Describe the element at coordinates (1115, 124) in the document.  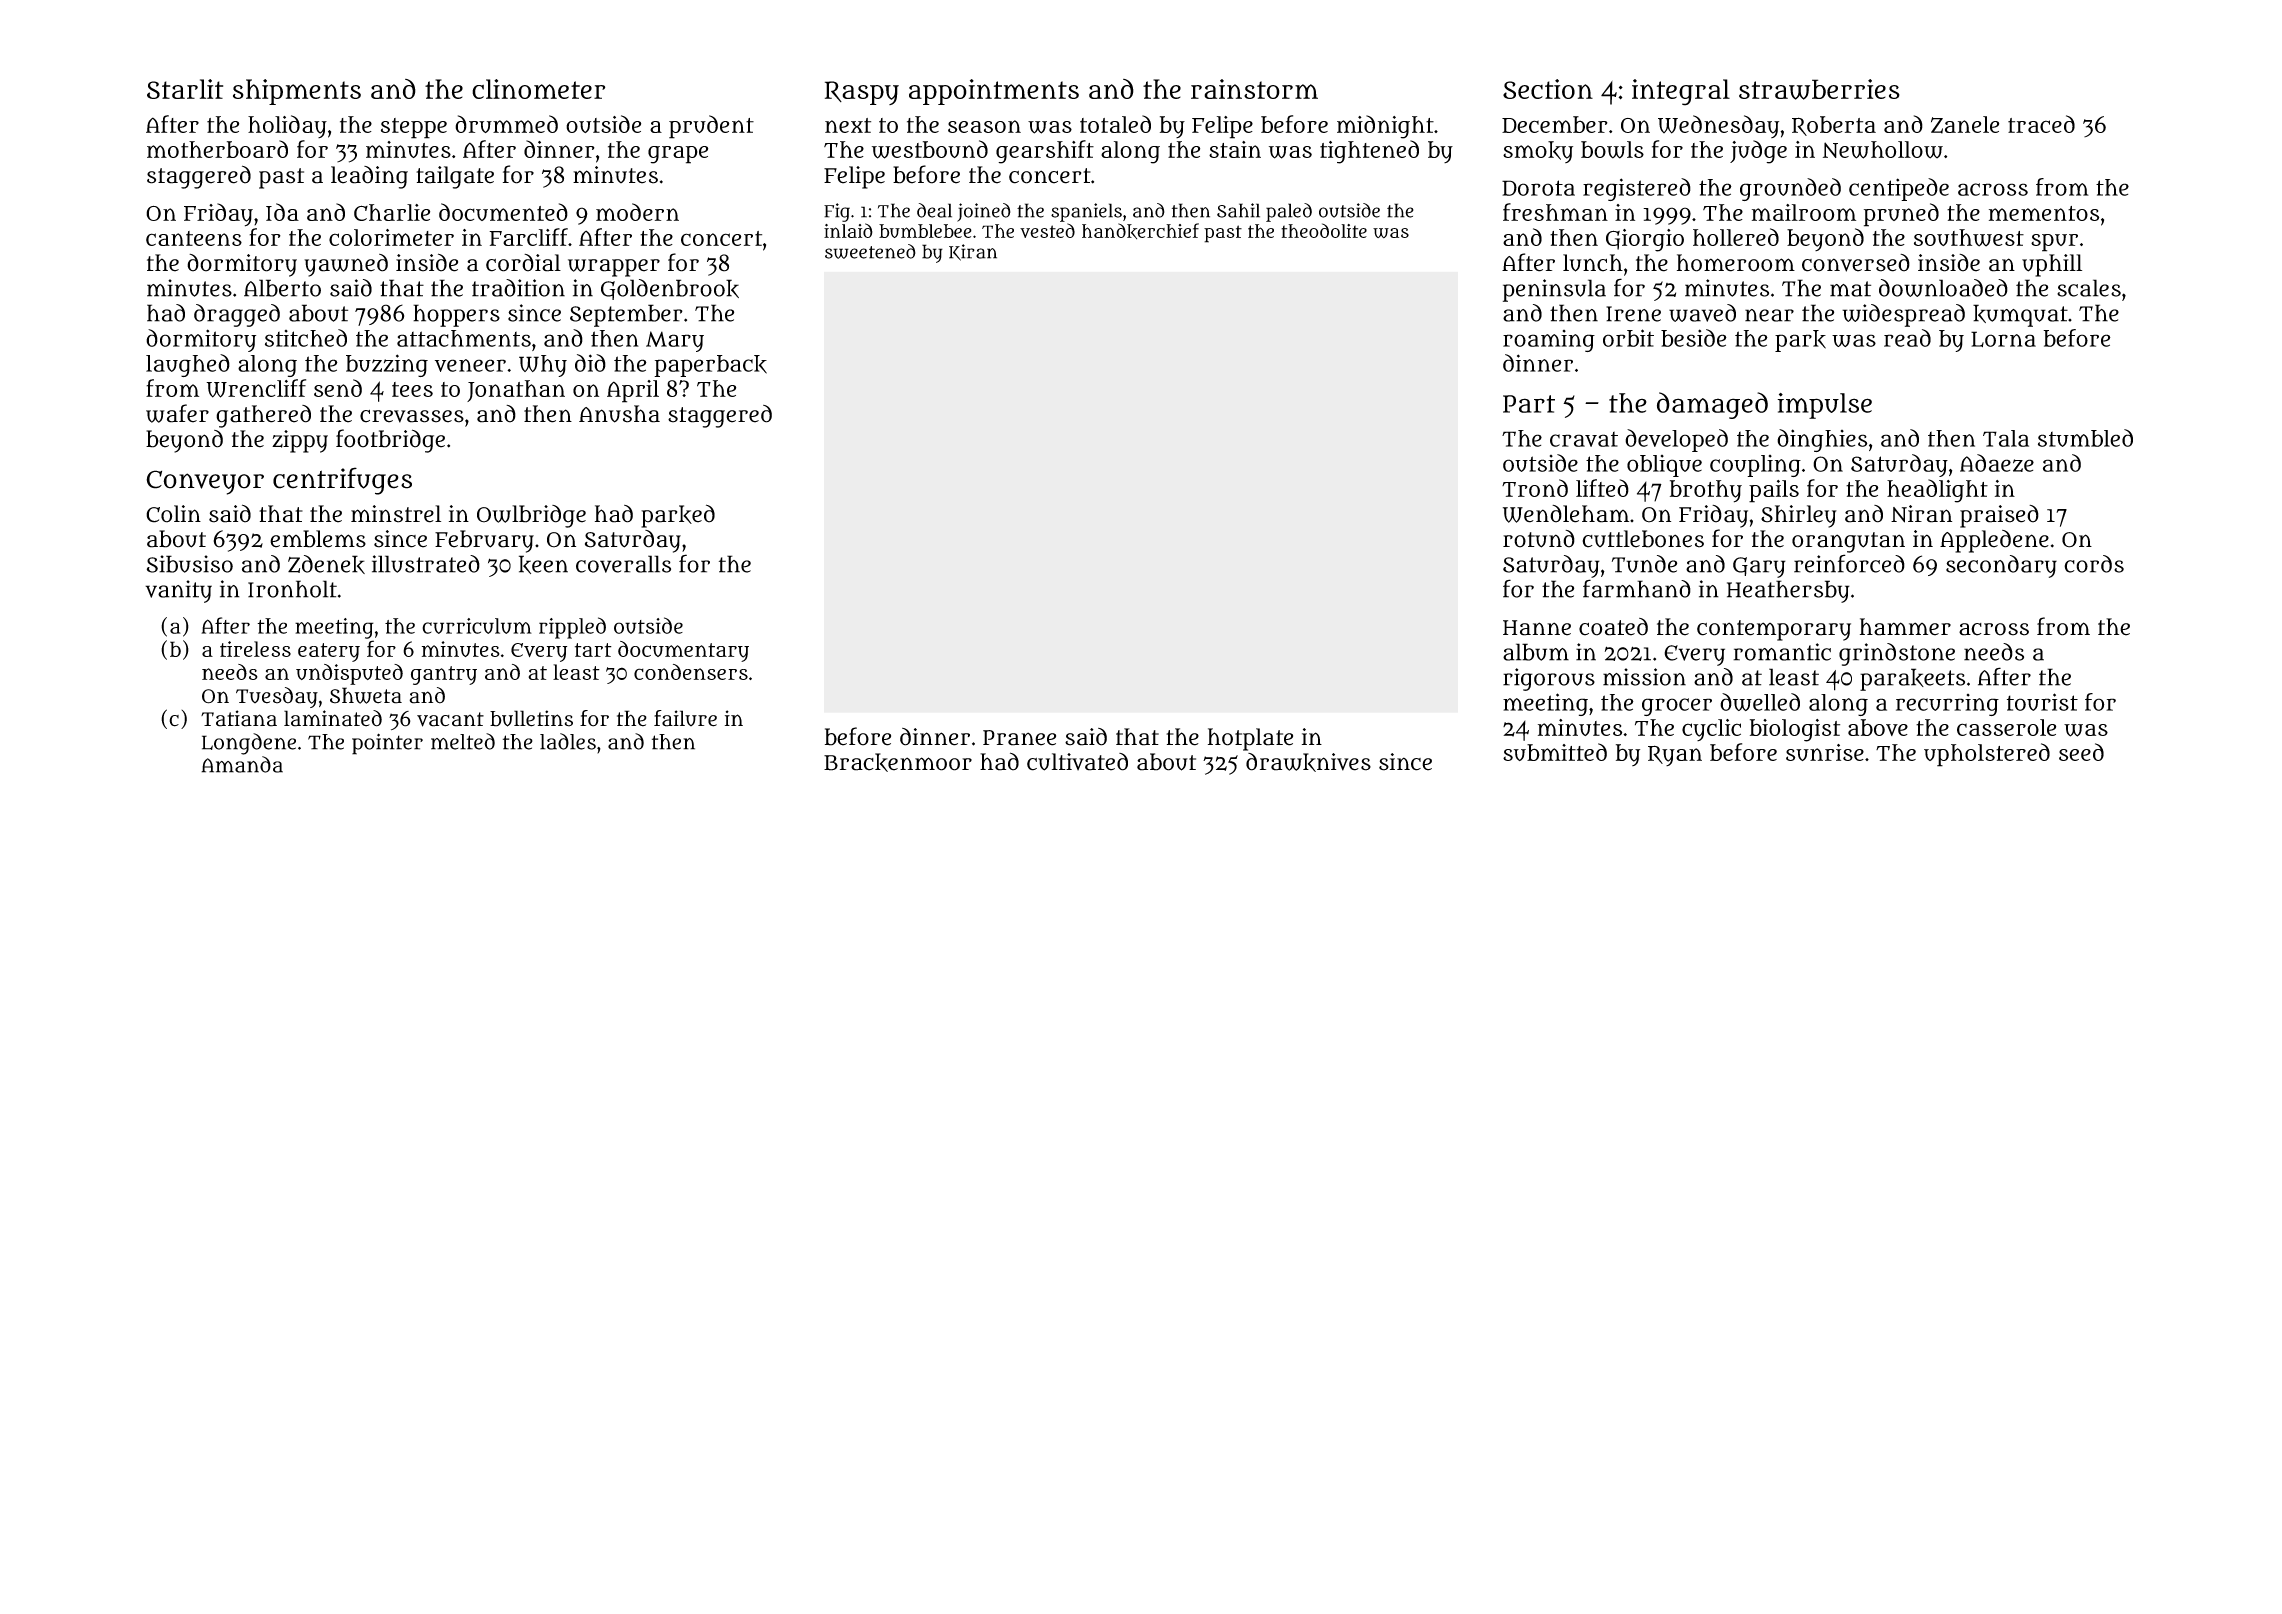
I see `totaled` at that location.
